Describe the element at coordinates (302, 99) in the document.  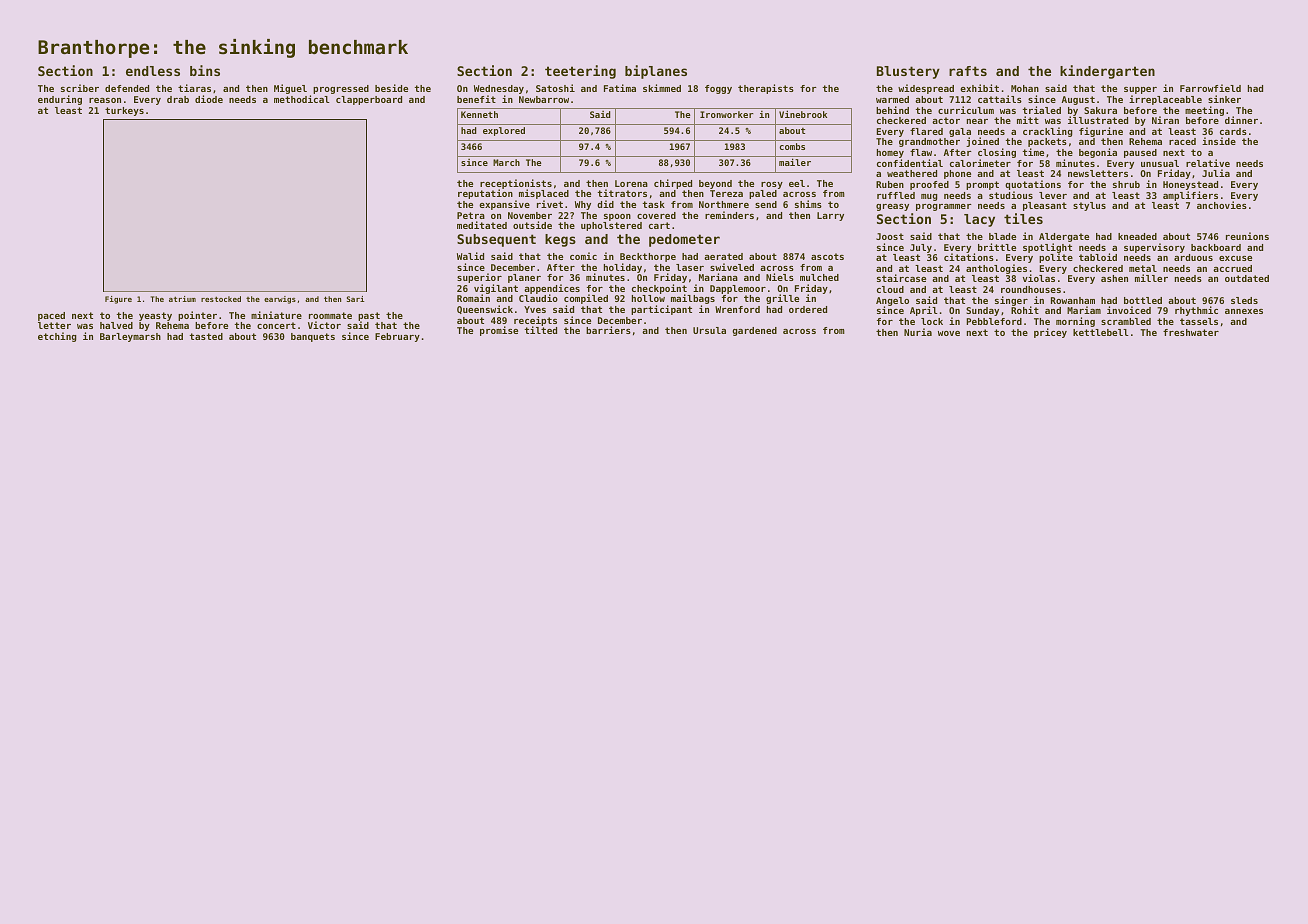
I see `methodical` at that location.
